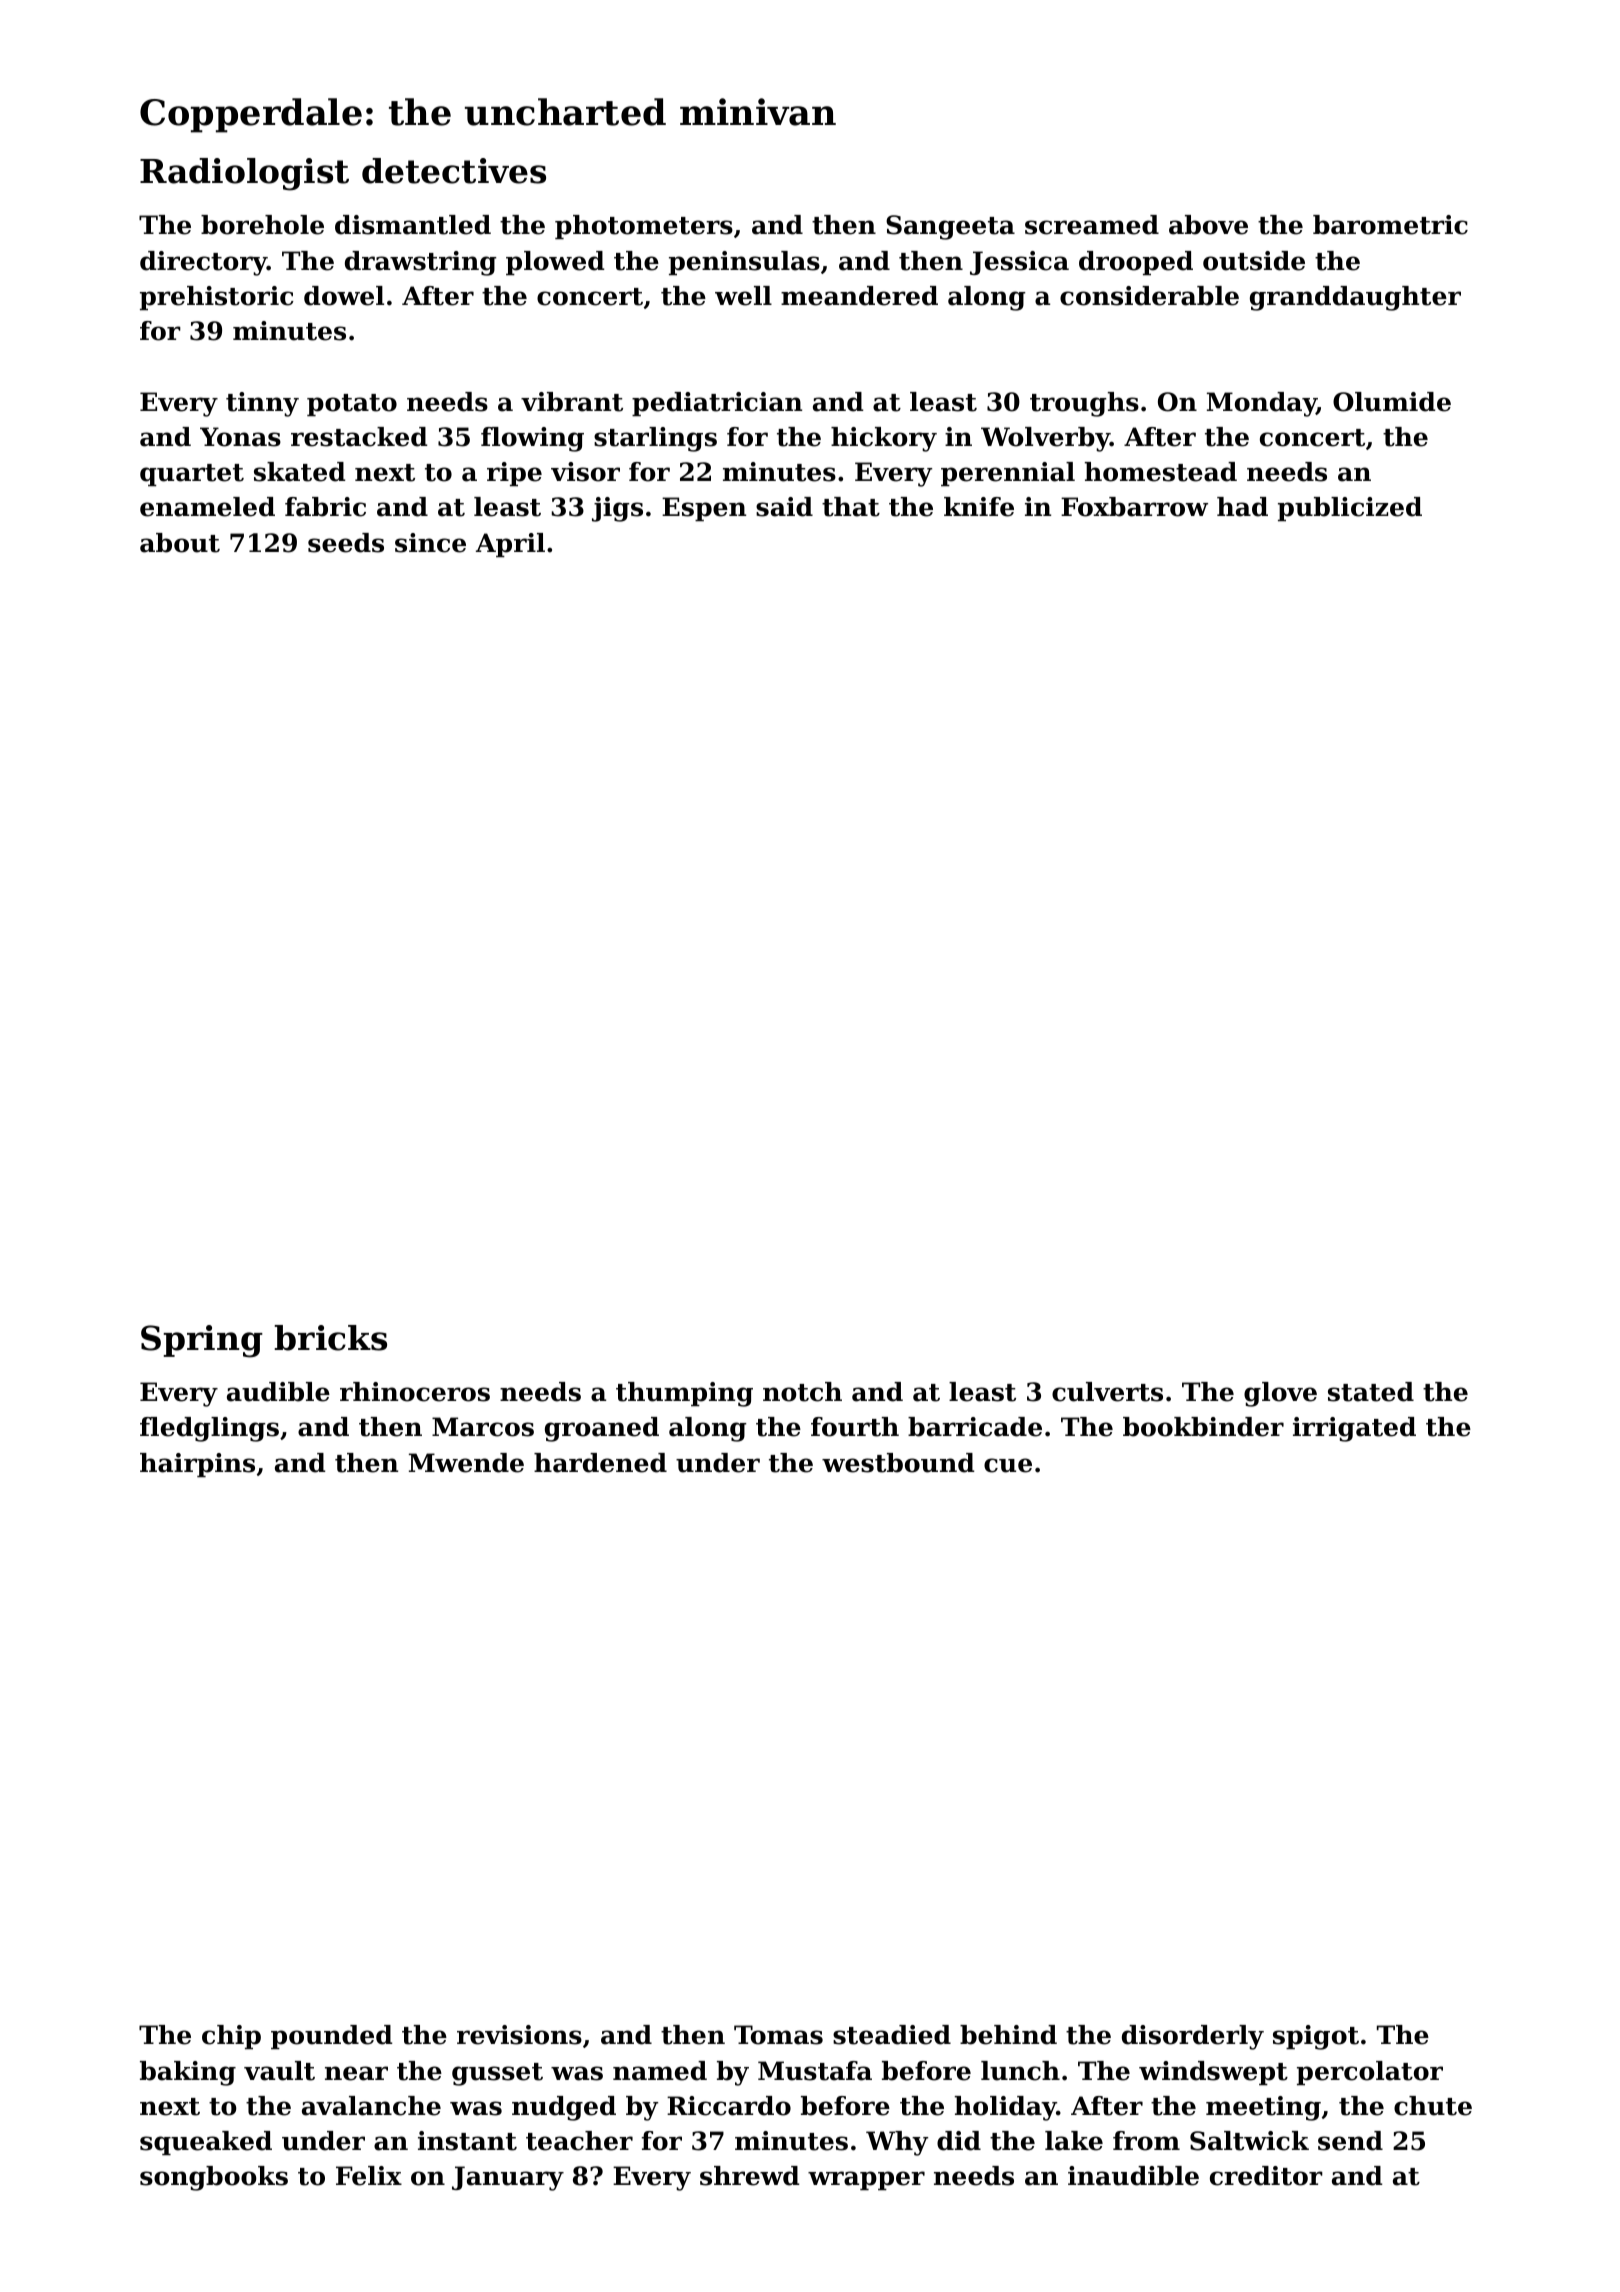 Image resolution: width=1620 pixels, height=2292 pixels. Describe the element at coordinates (1242, 507) in the screenshot. I see `had` at that location.
